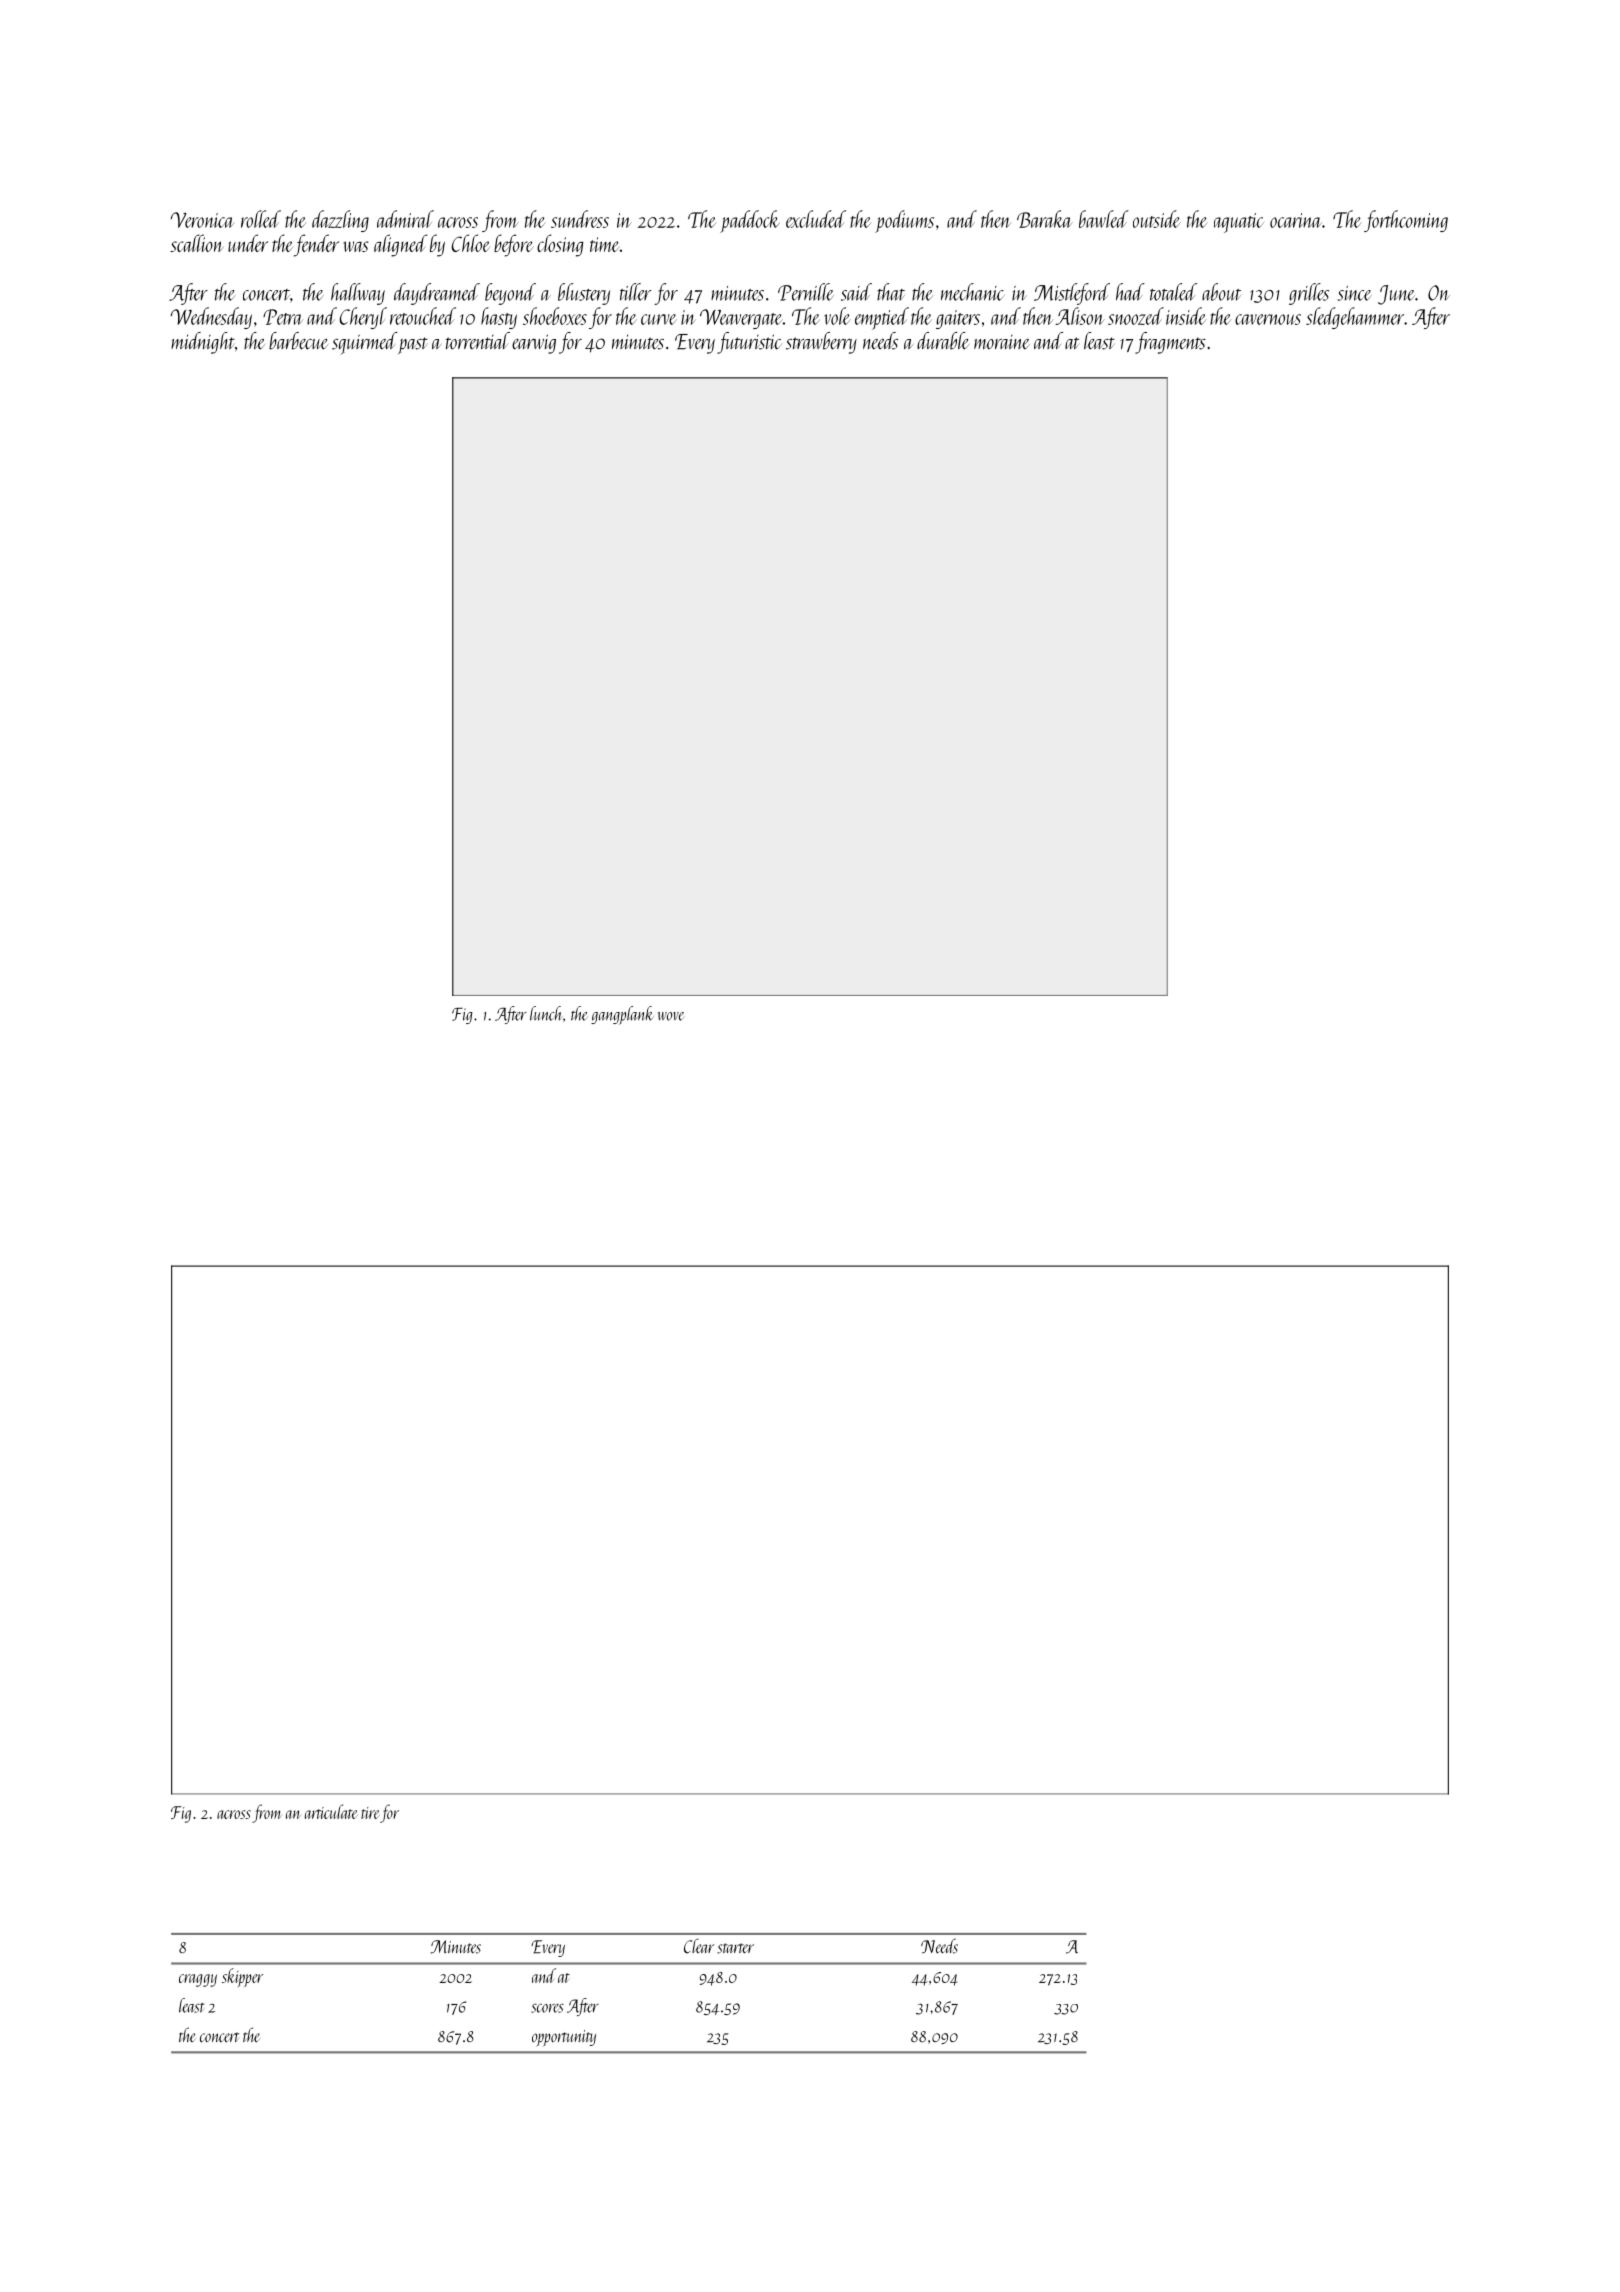 This image has width=1620, height=2292. Describe the element at coordinates (604, 244) in the image. I see `time` at that location.
